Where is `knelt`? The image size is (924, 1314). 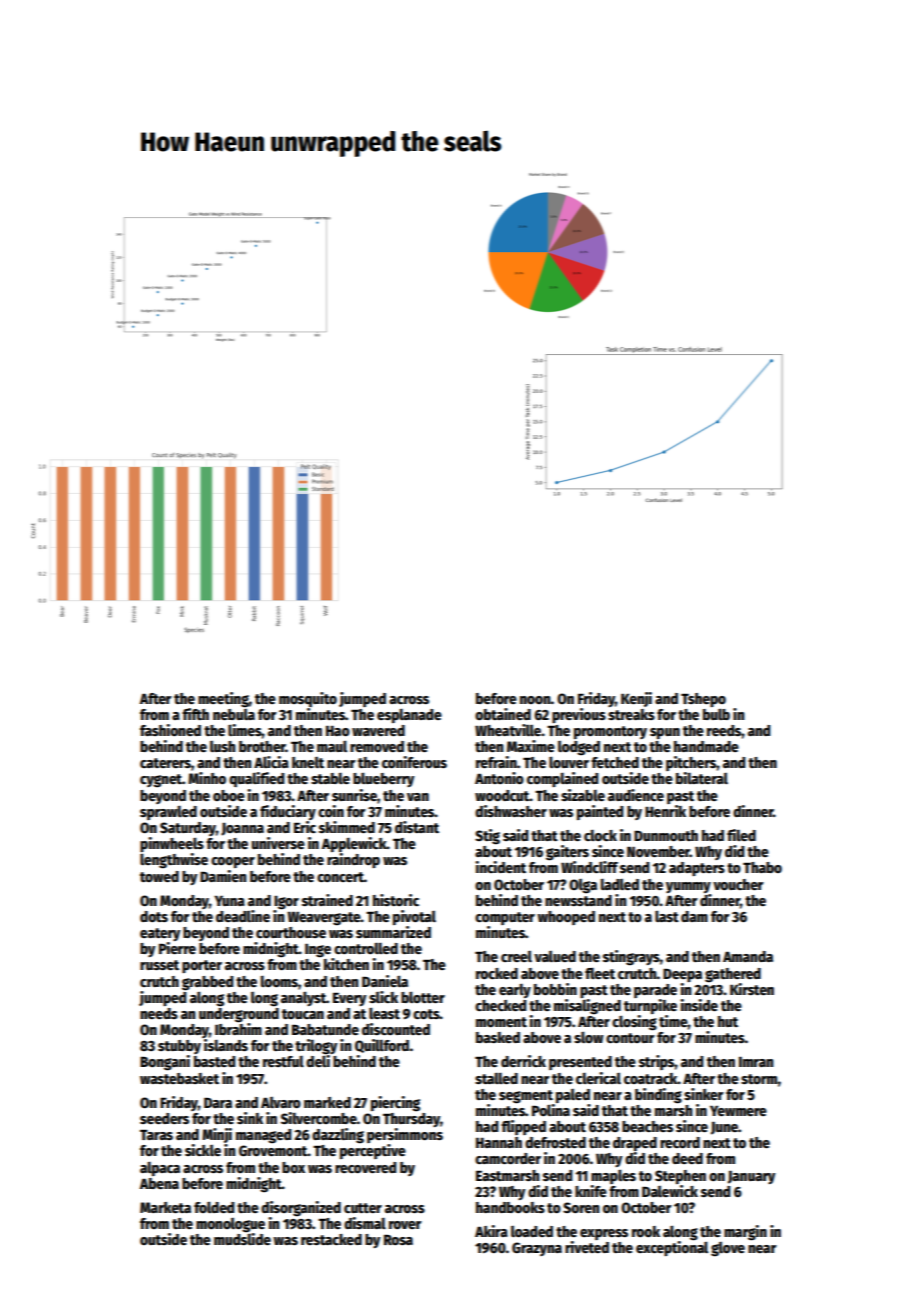
knelt is located at coordinates (308, 762).
